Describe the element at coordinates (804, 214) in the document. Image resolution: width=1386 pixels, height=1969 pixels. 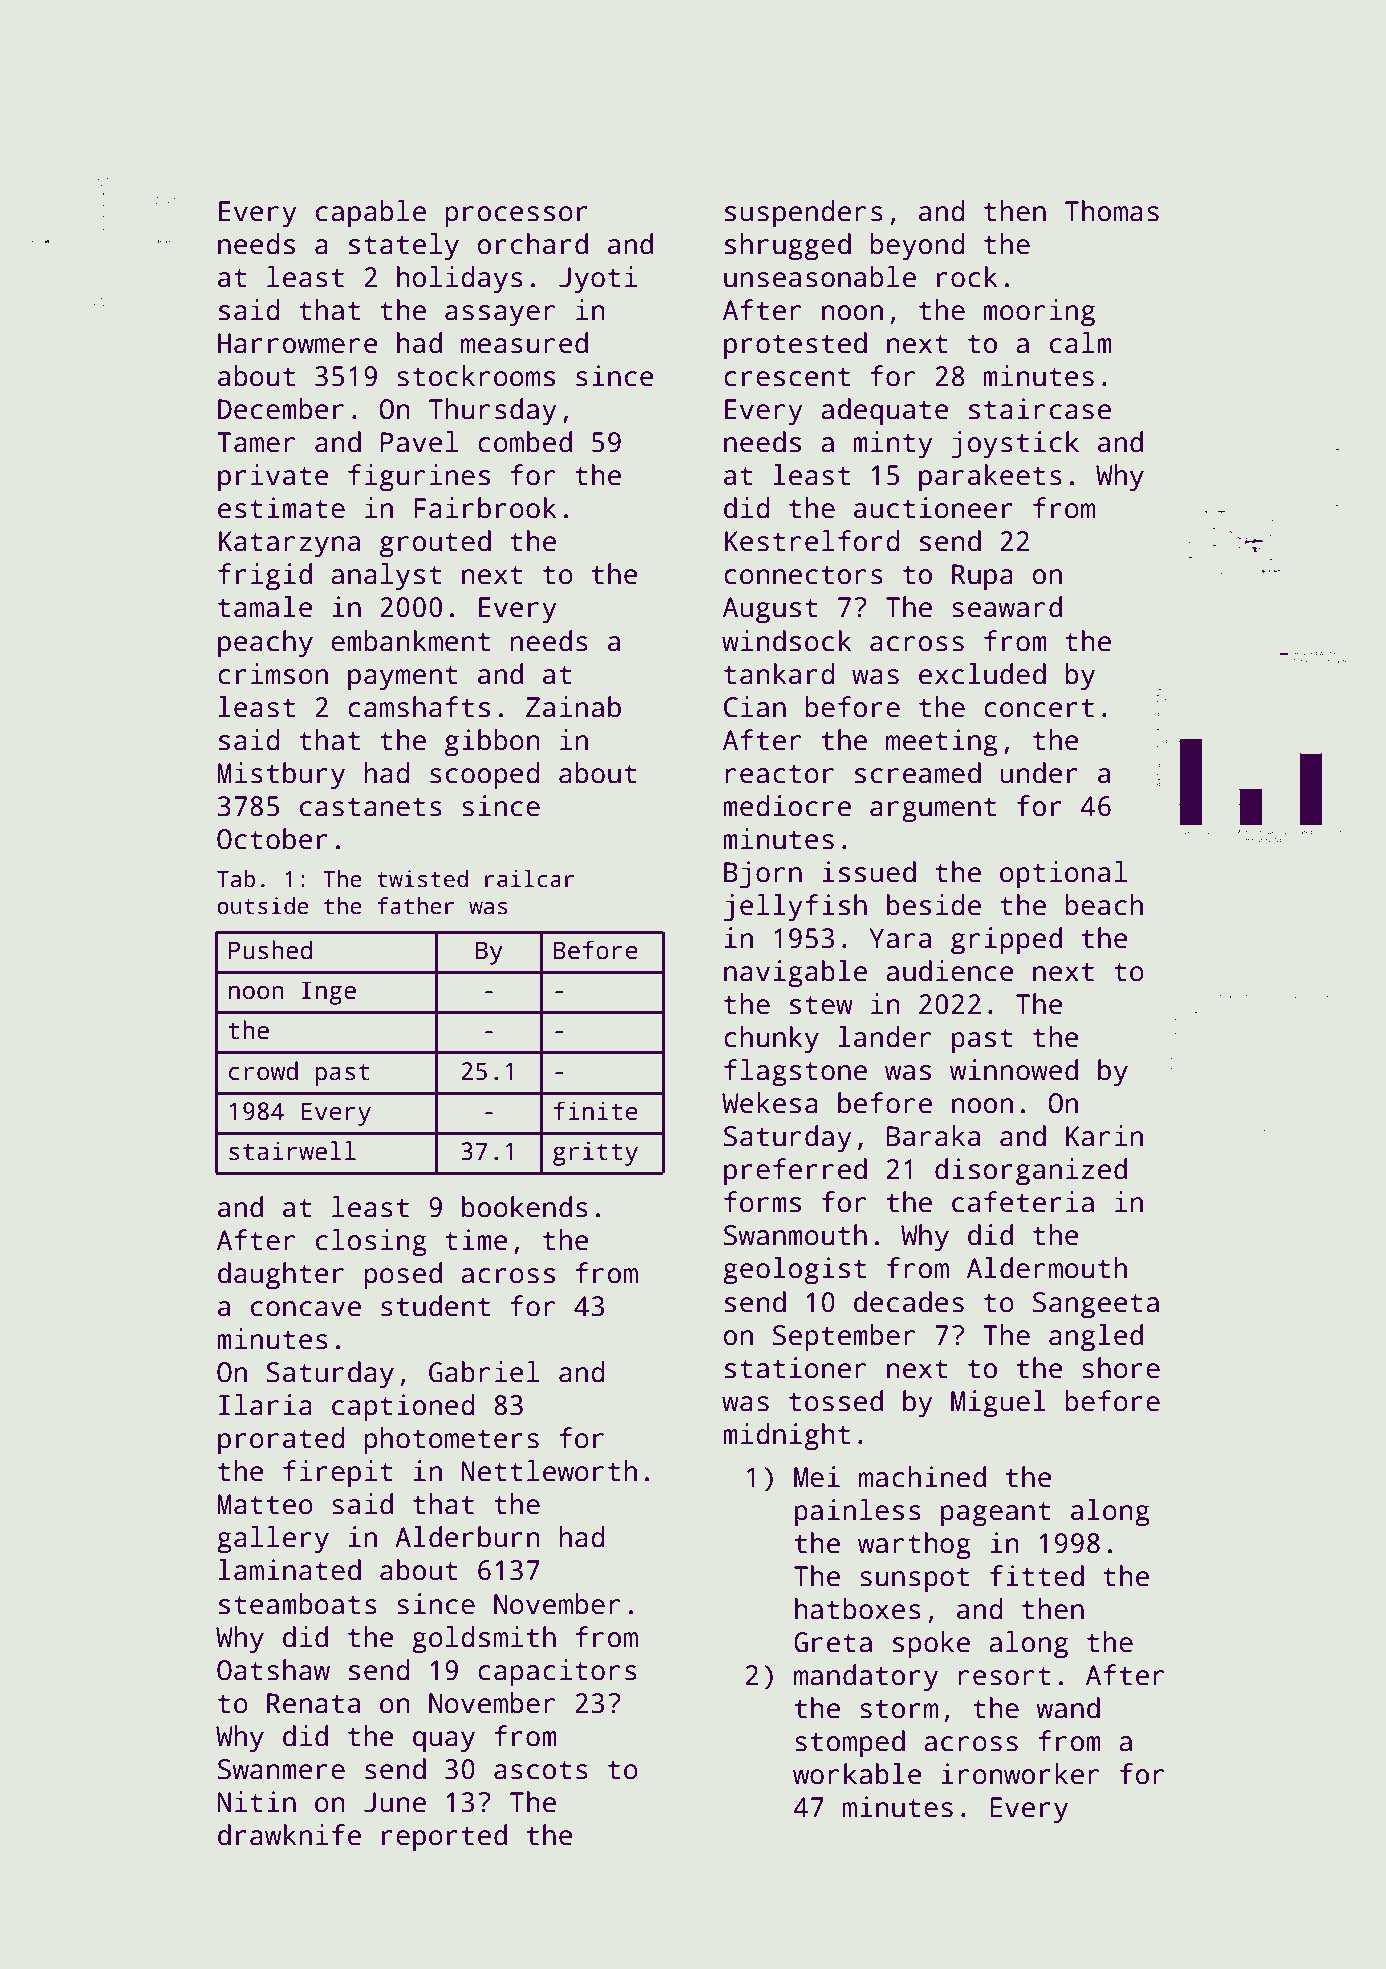
I see `suspenders` at that location.
